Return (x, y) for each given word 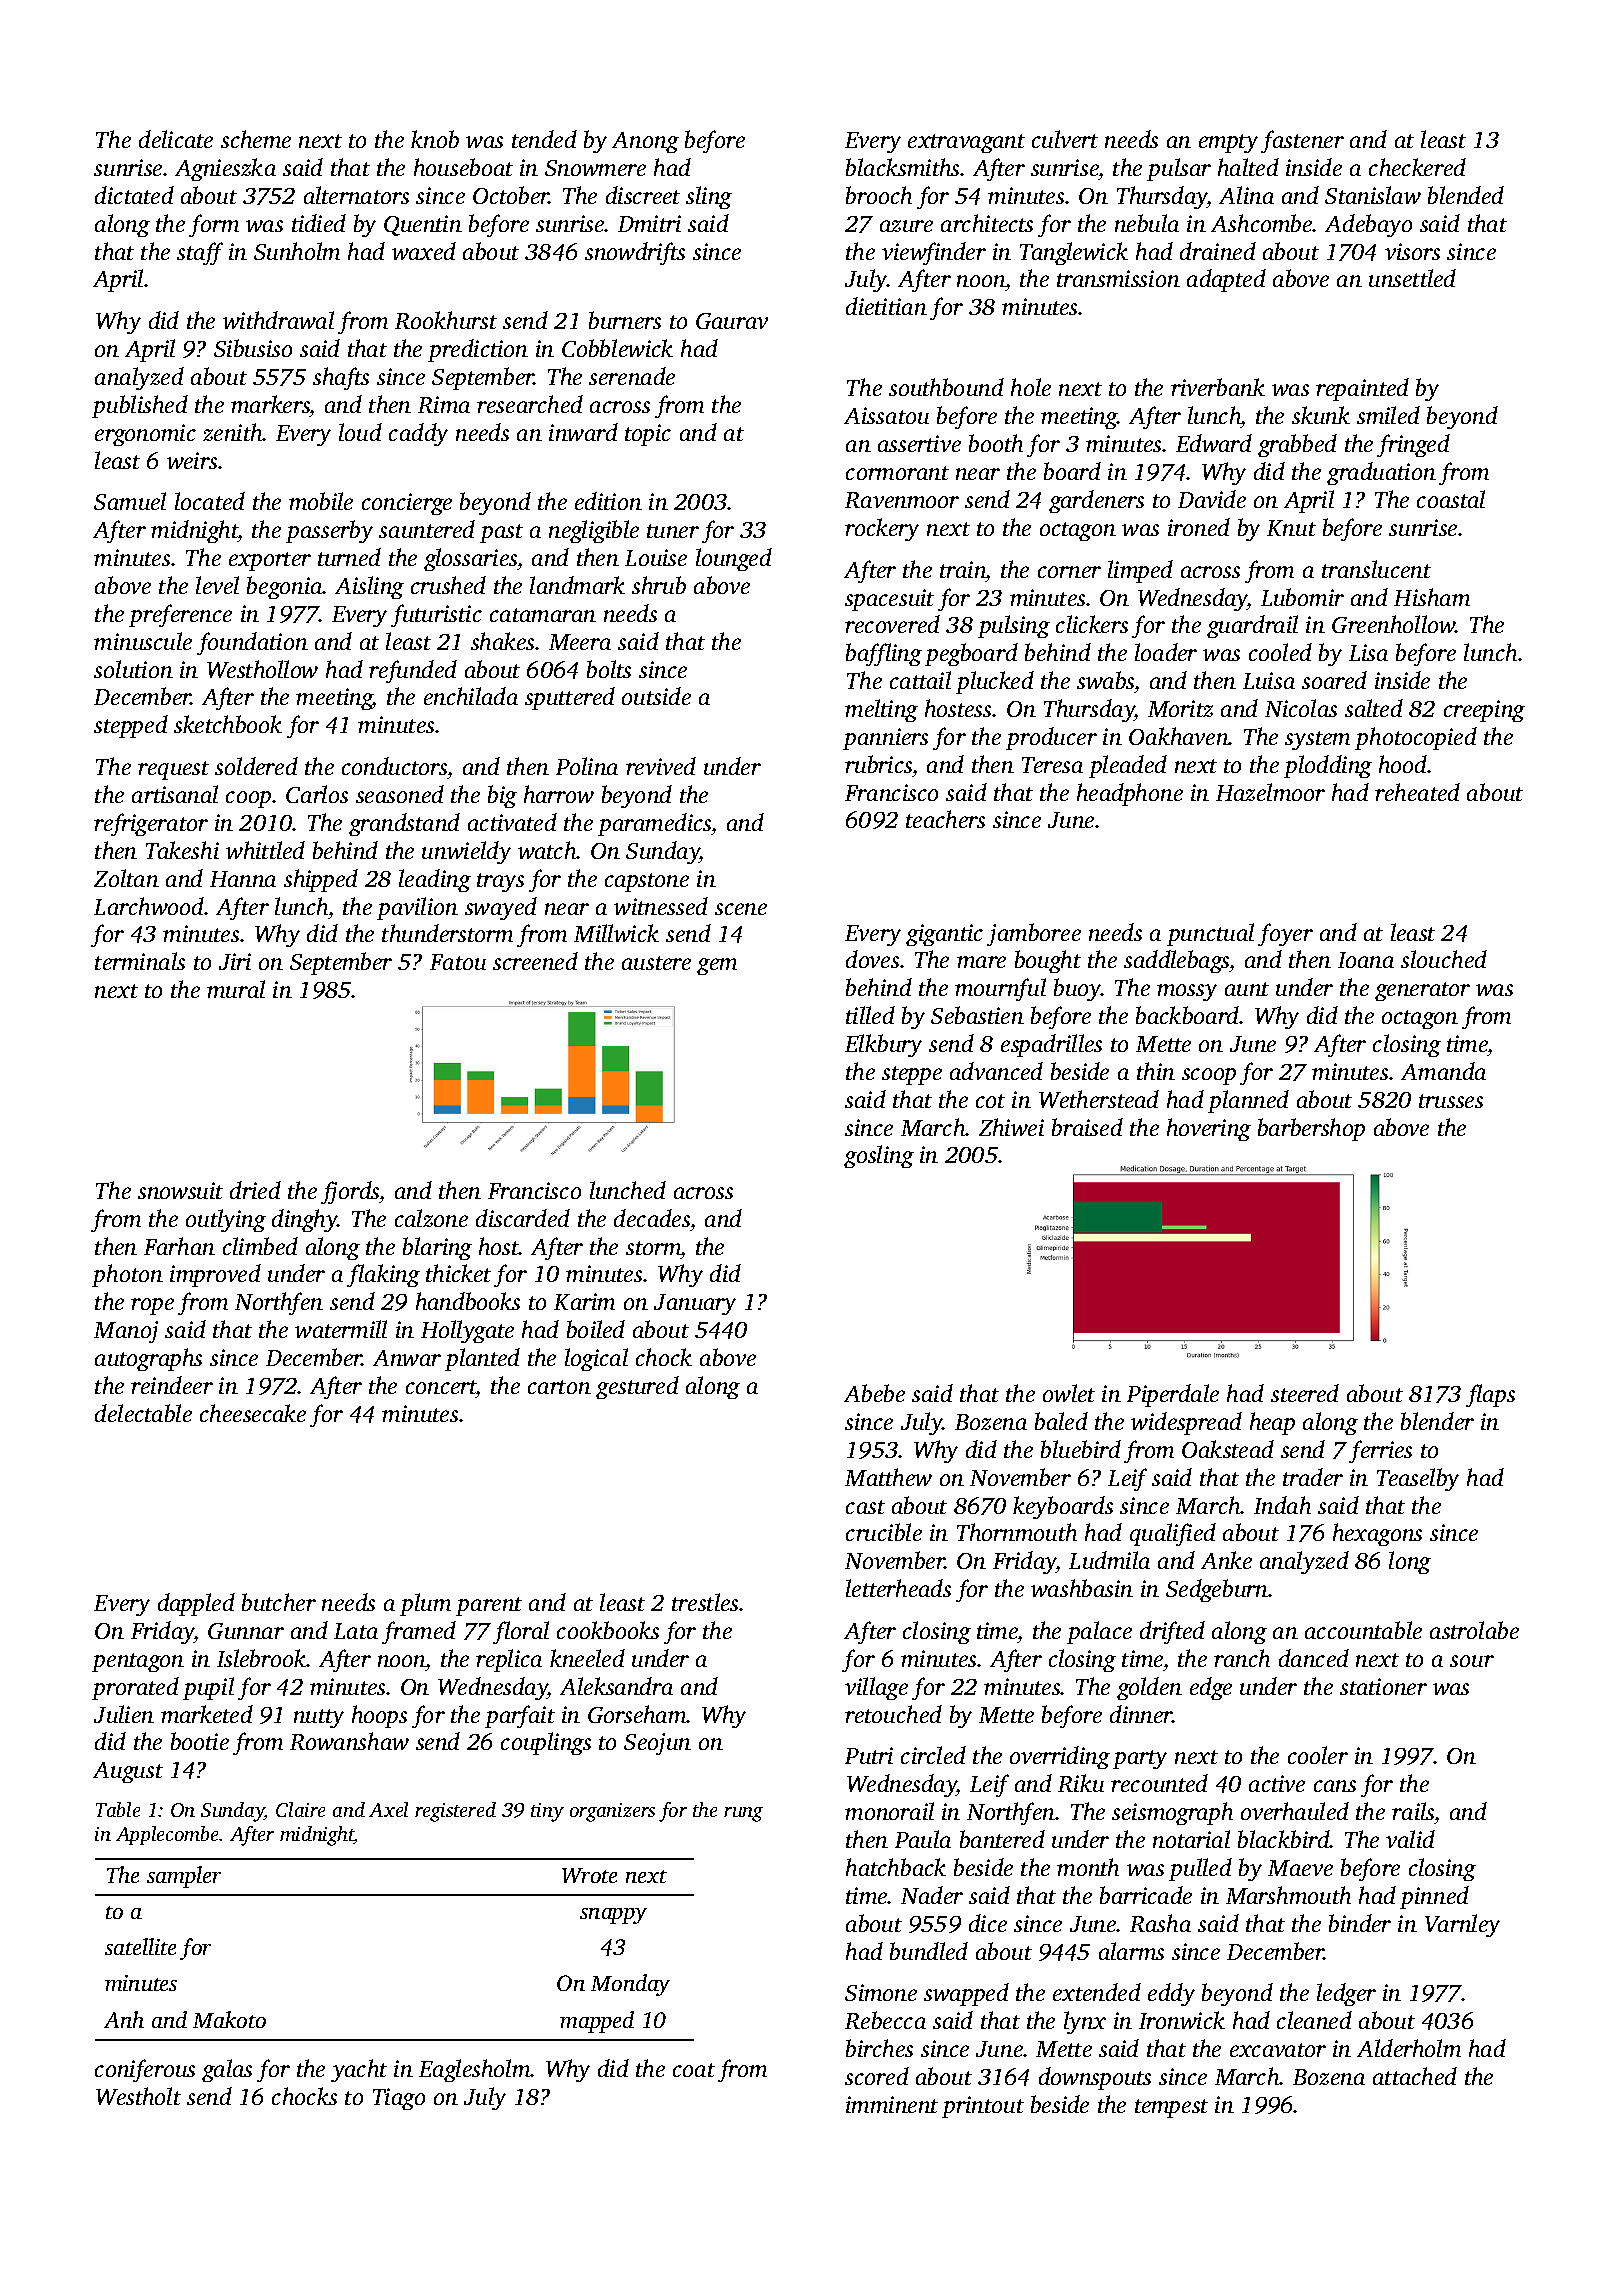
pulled (1200, 1869)
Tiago (399, 2099)
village (876, 1688)
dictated (134, 195)
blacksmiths (902, 167)
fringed (1413, 445)
